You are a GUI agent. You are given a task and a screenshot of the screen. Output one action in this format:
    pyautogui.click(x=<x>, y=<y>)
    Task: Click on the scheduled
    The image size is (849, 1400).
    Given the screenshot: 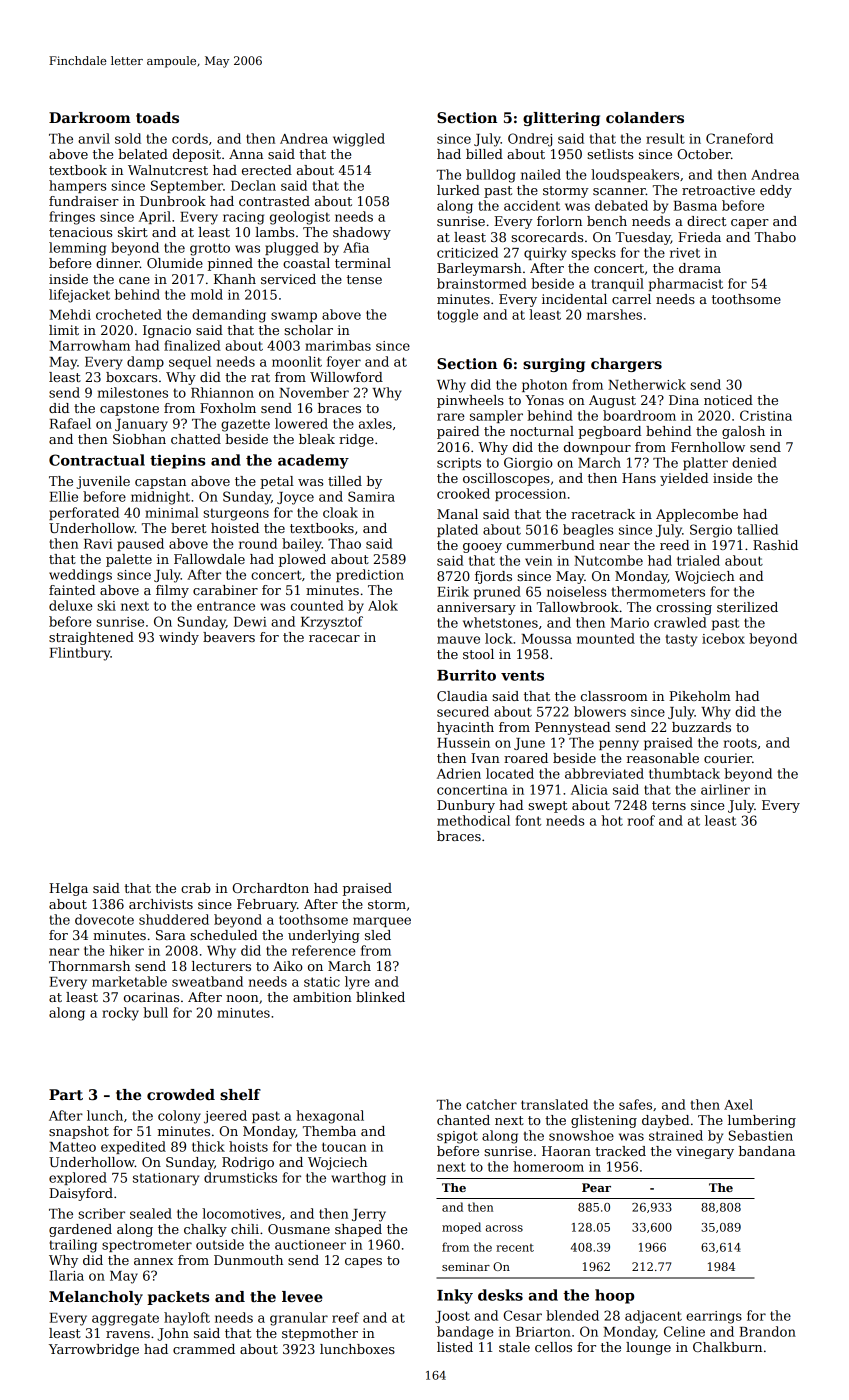 What is the action you would take?
    pyautogui.click(x=223, y=935)
